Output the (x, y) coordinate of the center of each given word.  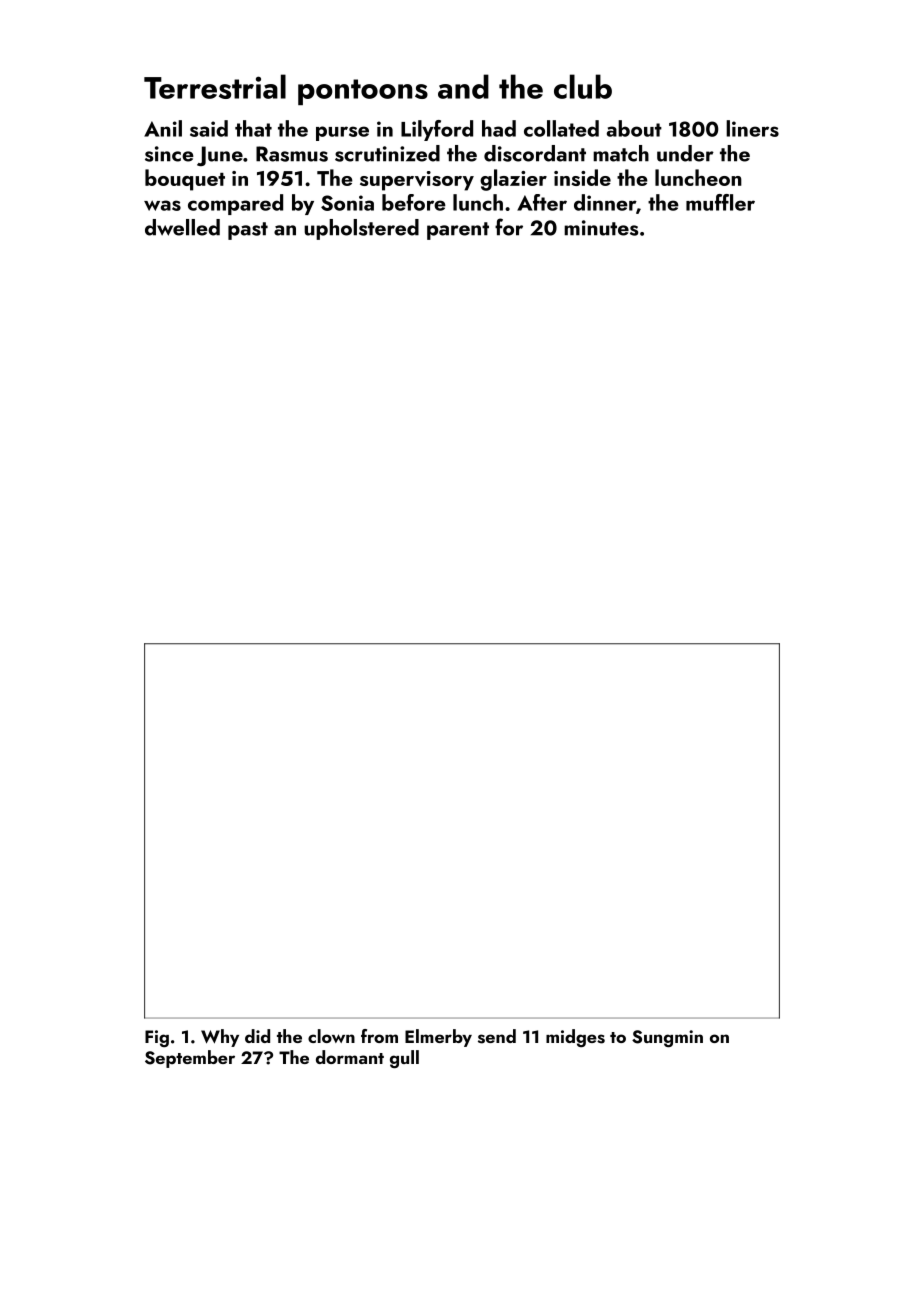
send (497, 1036)
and (463, 86)
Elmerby (438, 1038)
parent (458, 231)
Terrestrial (215, 86)
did (257, 1036)
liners (752, 128)
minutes (601, 228)
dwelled (182, 227)
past (248, 231)
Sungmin (667, 1038)
